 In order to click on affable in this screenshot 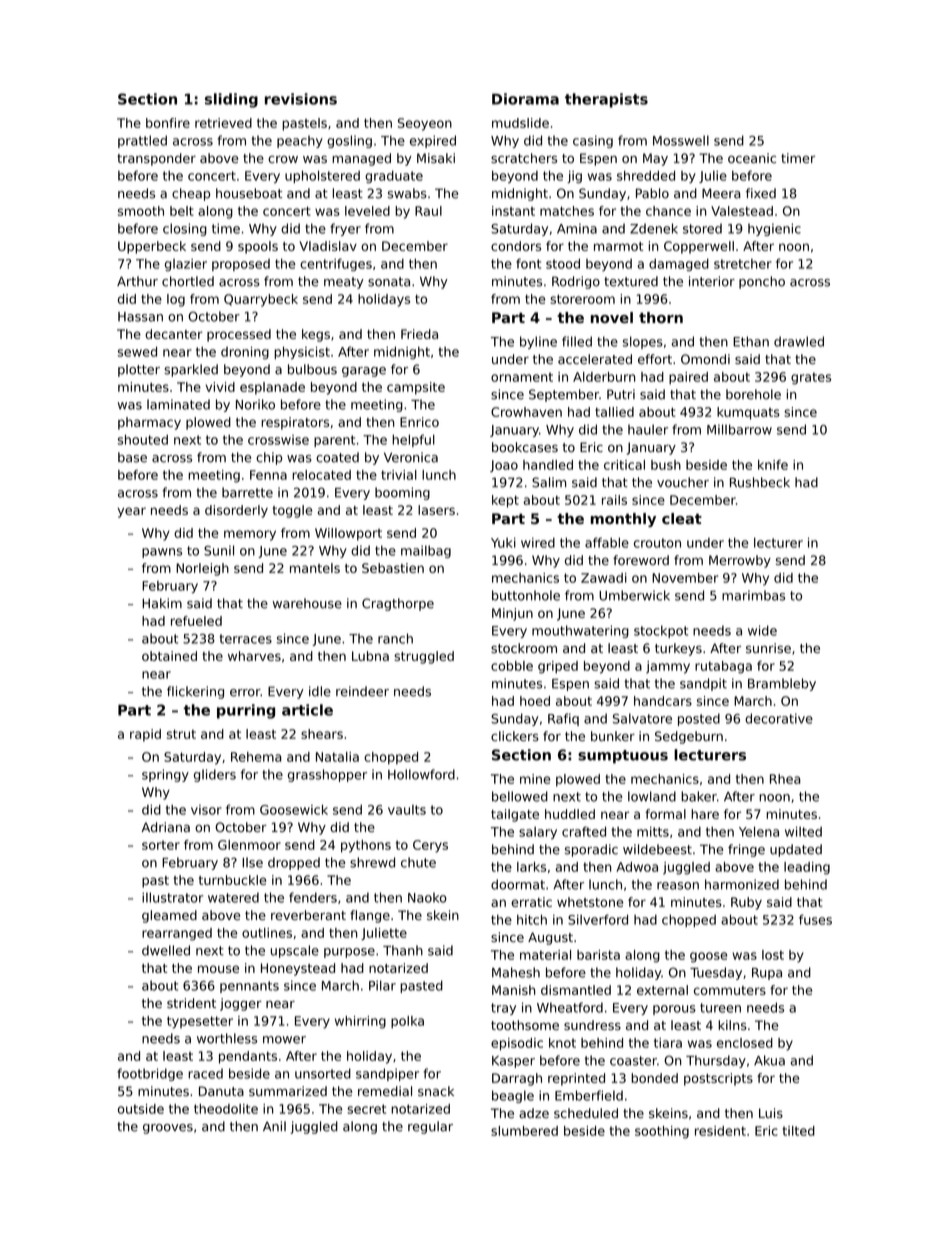, I will do `click(607, 542)`.
